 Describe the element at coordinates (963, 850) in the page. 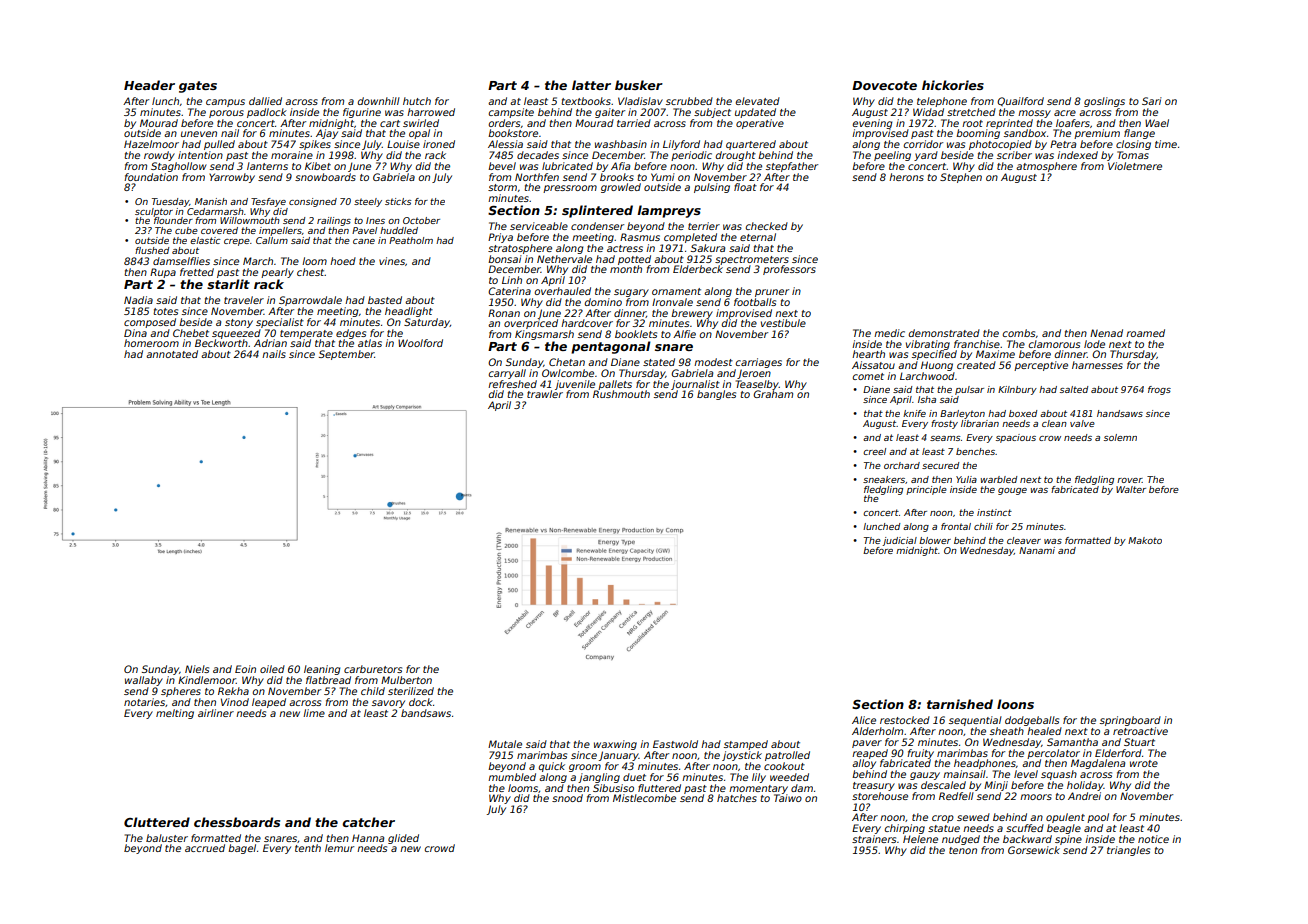

I see `tenon` at that location.
